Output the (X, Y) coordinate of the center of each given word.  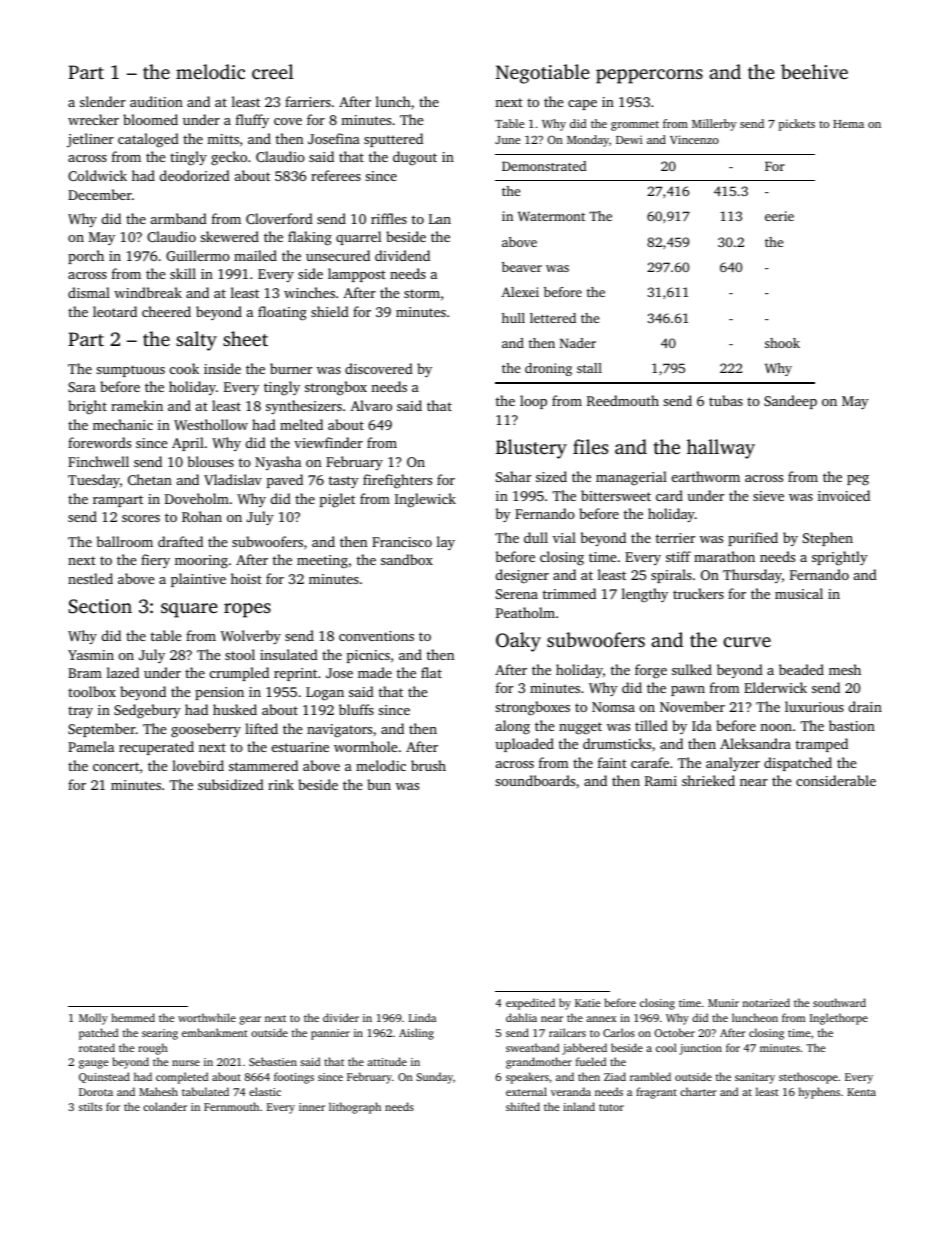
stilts (90, 1106)
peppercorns (649, 76)
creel (273, 71)
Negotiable (543, 74)
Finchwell (98, 461)
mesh (845, 669)
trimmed (569, 593)
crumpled (239, 674)
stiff (678, 556)
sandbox (407, 559)
